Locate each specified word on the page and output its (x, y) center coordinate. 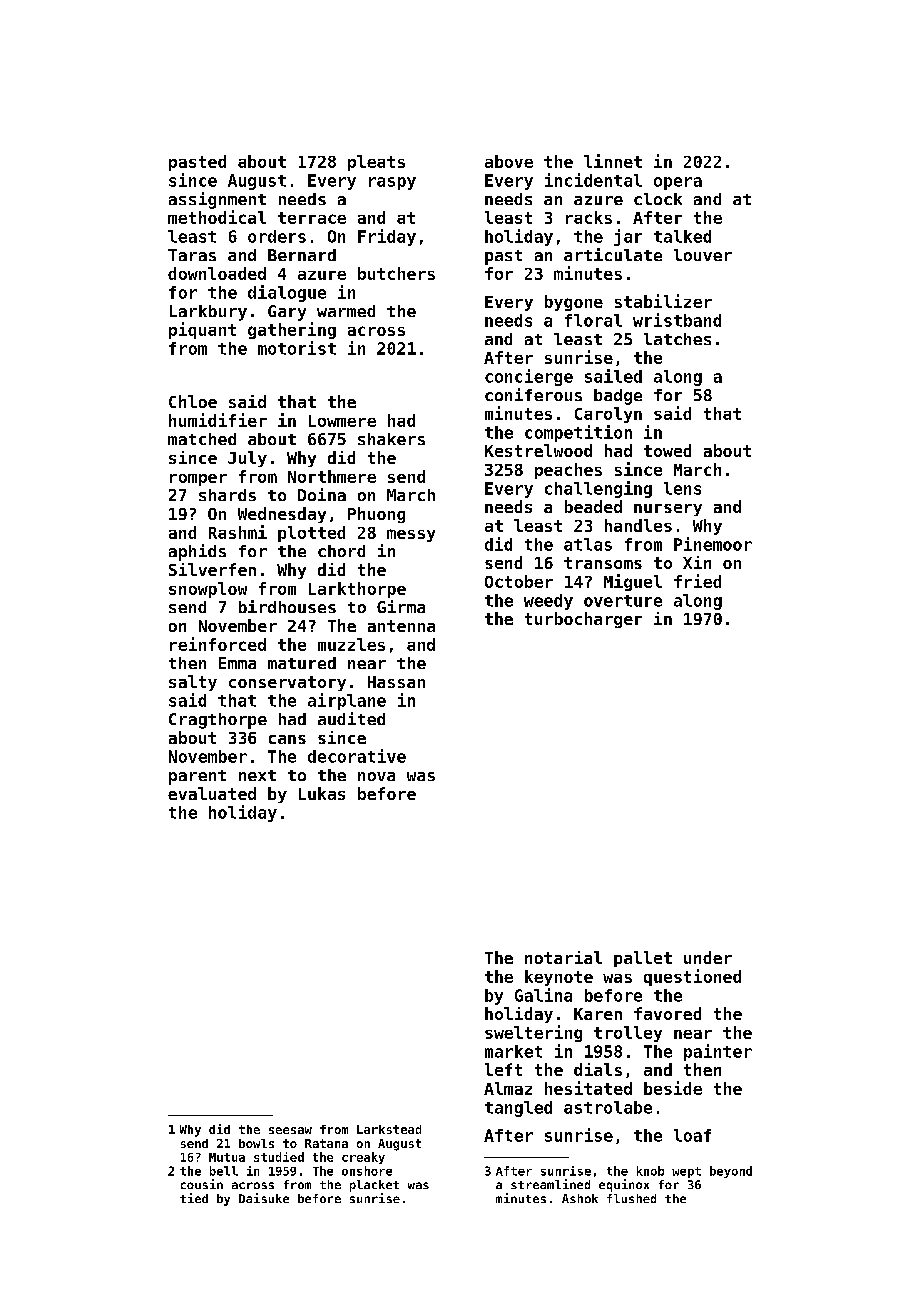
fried (697, 581)
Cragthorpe (218, 721)
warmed (346, 311)
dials (598, 1069)
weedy (548, 602)
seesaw (290, 1130)
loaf (692, 1135)
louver (703, 255)
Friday (387, 237)
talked (682, 236)
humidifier (218, 420)
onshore (367, 1171)
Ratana (326, 1143)
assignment (217, 200)
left (503, 1069)
